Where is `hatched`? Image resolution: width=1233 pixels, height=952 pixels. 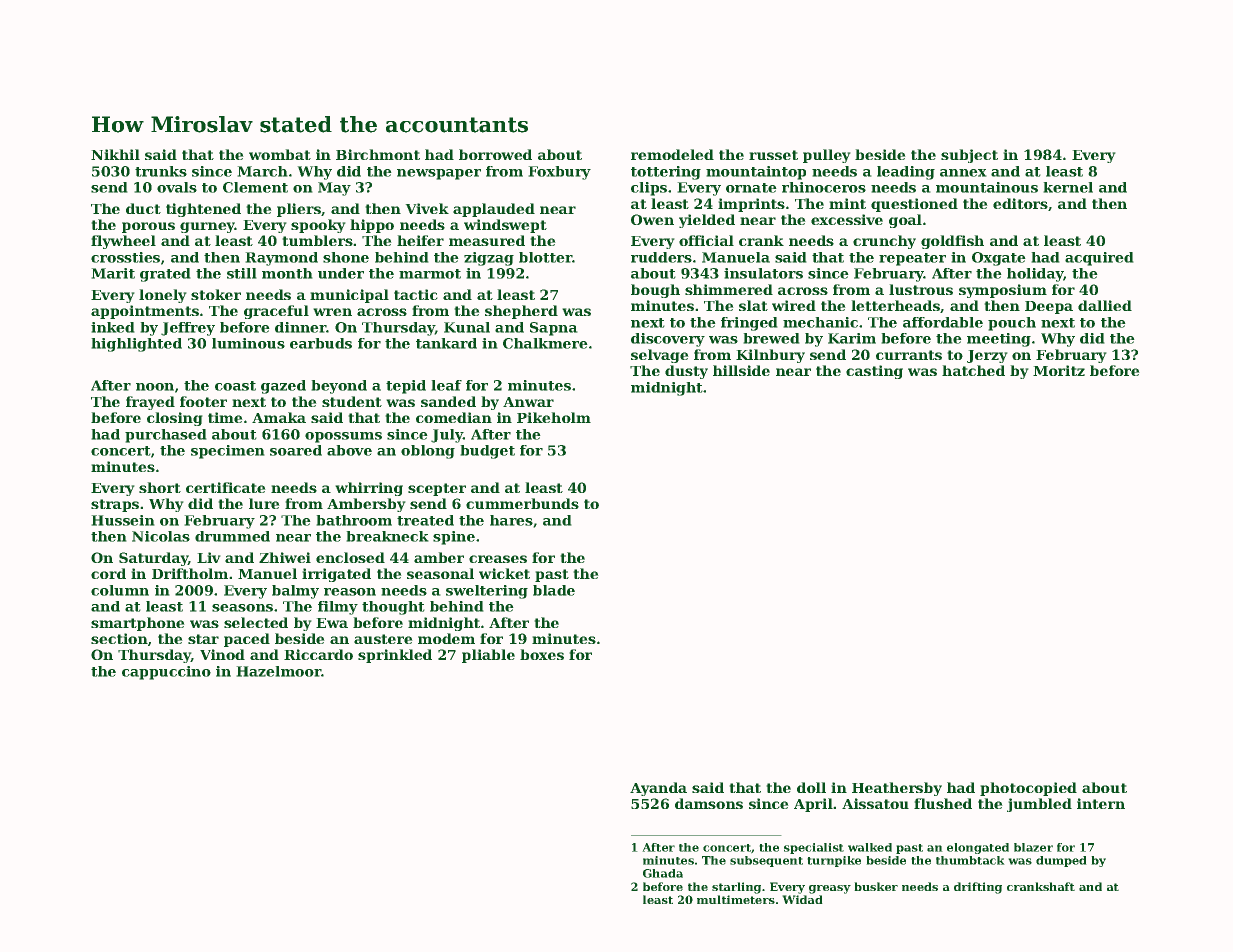
hatched is located at coordinates (973, 370).
